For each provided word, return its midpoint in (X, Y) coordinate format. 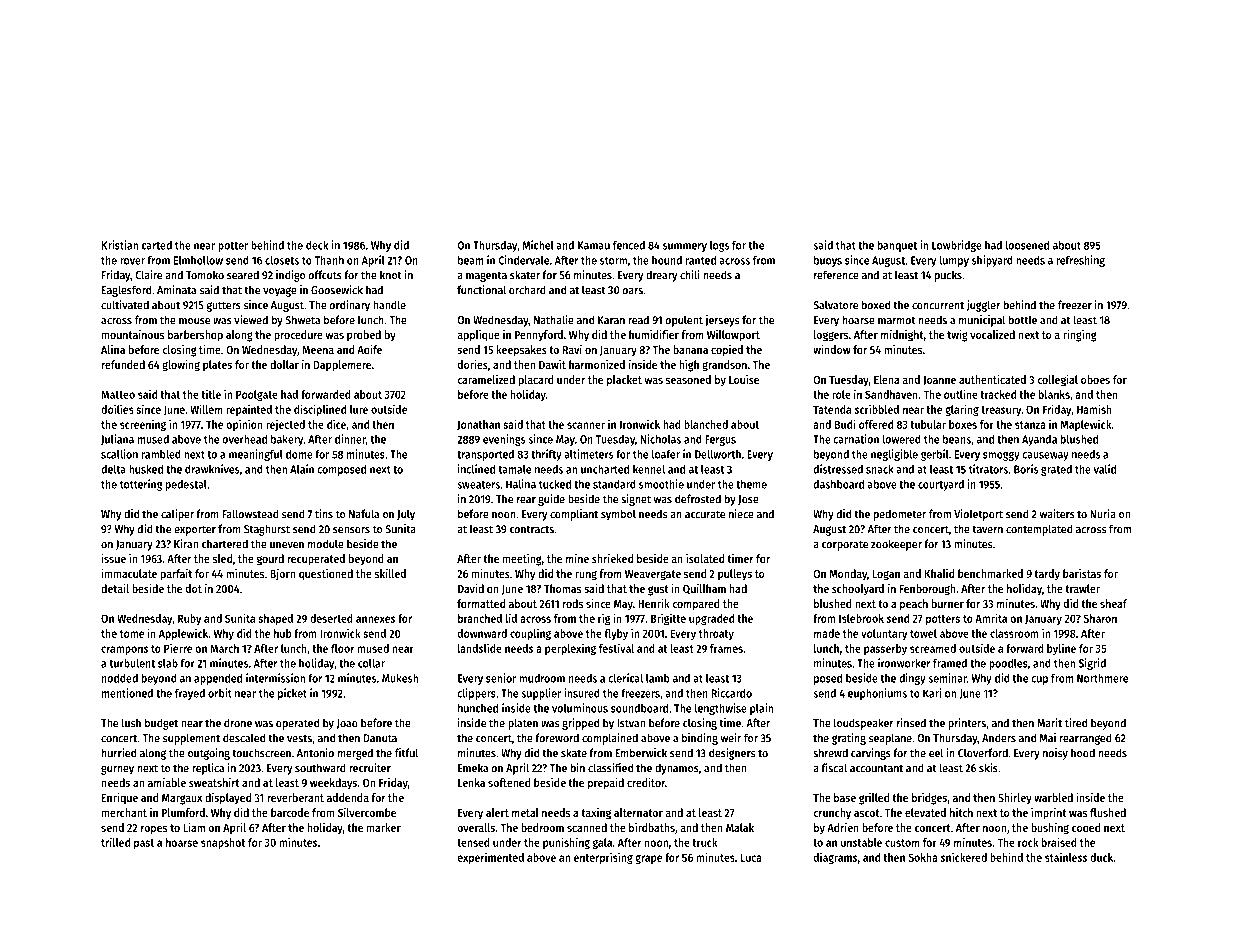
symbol (618, 515)
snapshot (223, 843)
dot (194, 588)
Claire (148, 275)
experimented (490, 858)
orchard (527, 290)
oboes (1095, 379)
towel (923, 633)
